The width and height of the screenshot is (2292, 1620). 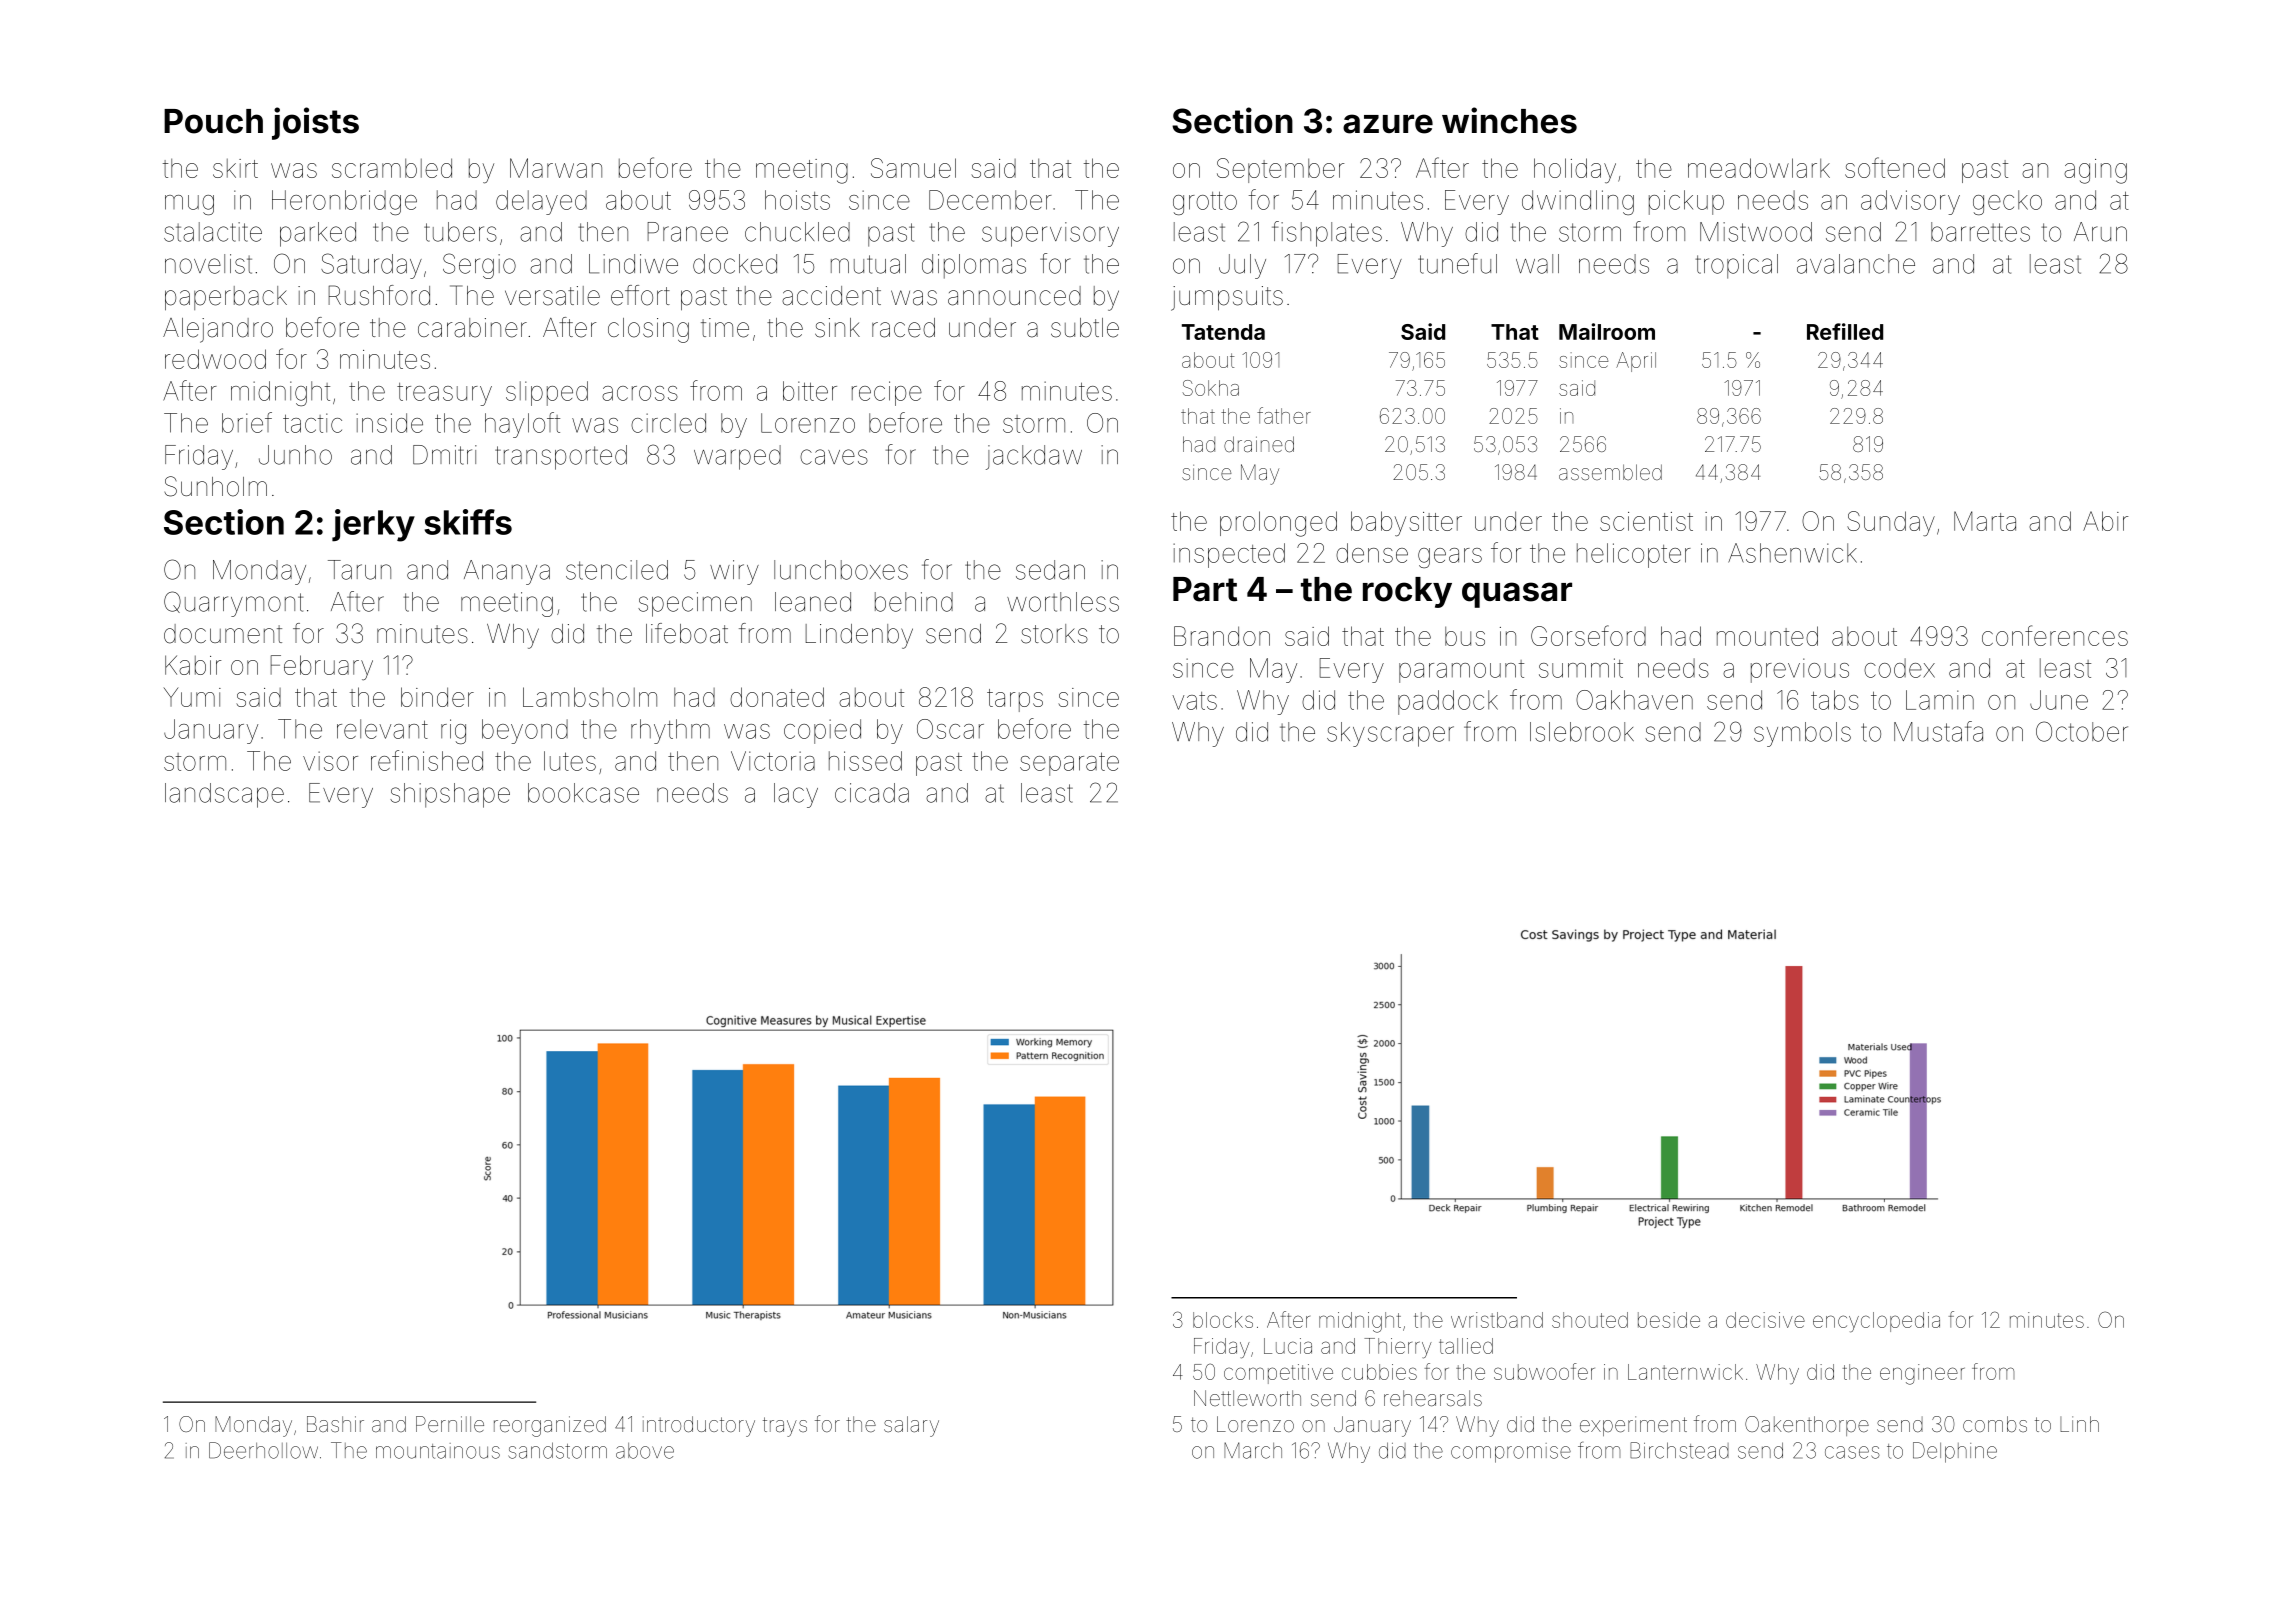 I want to click on barrettes, so click(x=1980, y=232).
